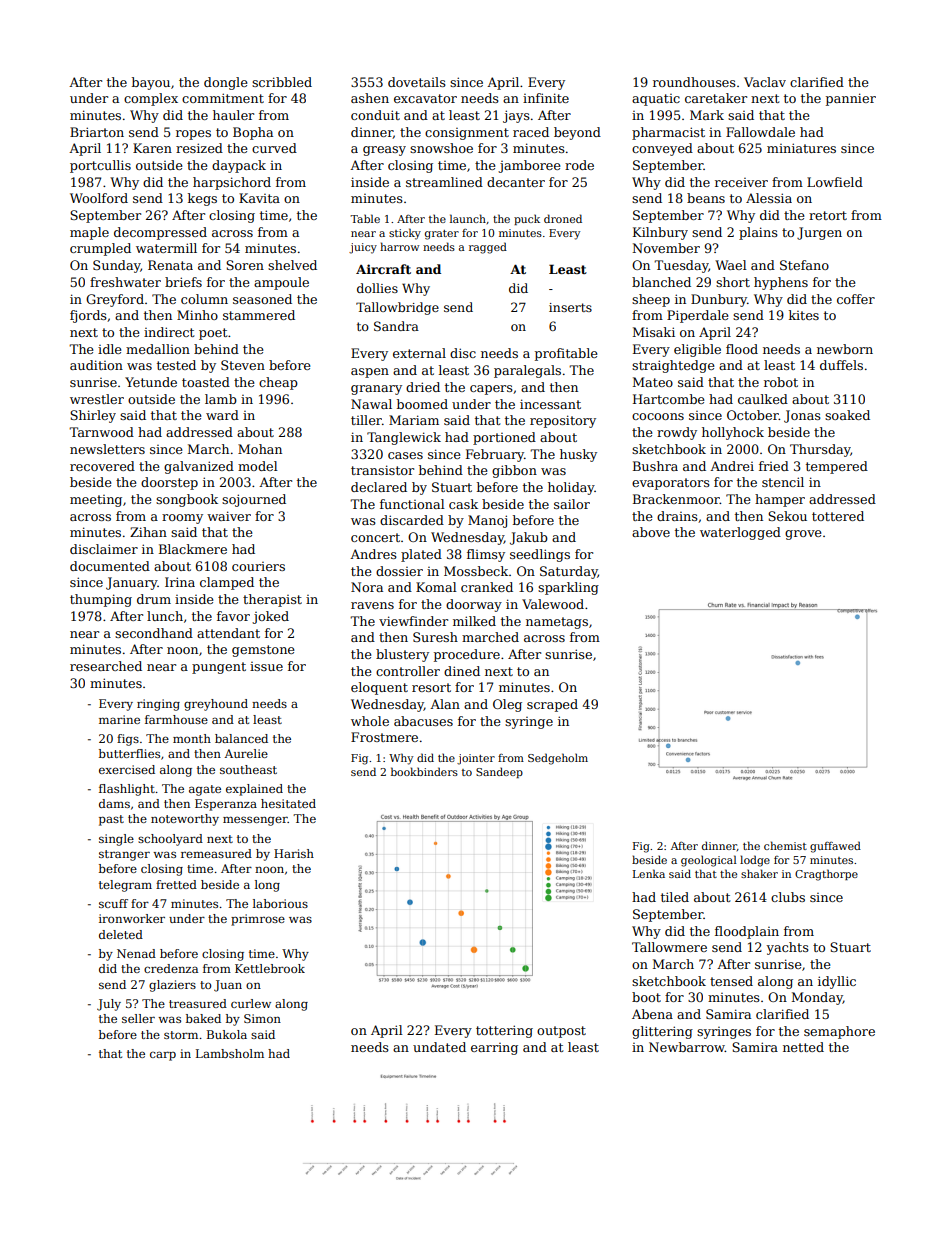 This image has width=952, height=1233. What do you see at coordinates (740, 533) in the image?
I see `waterlogged` at bounding box center [740, 533].
